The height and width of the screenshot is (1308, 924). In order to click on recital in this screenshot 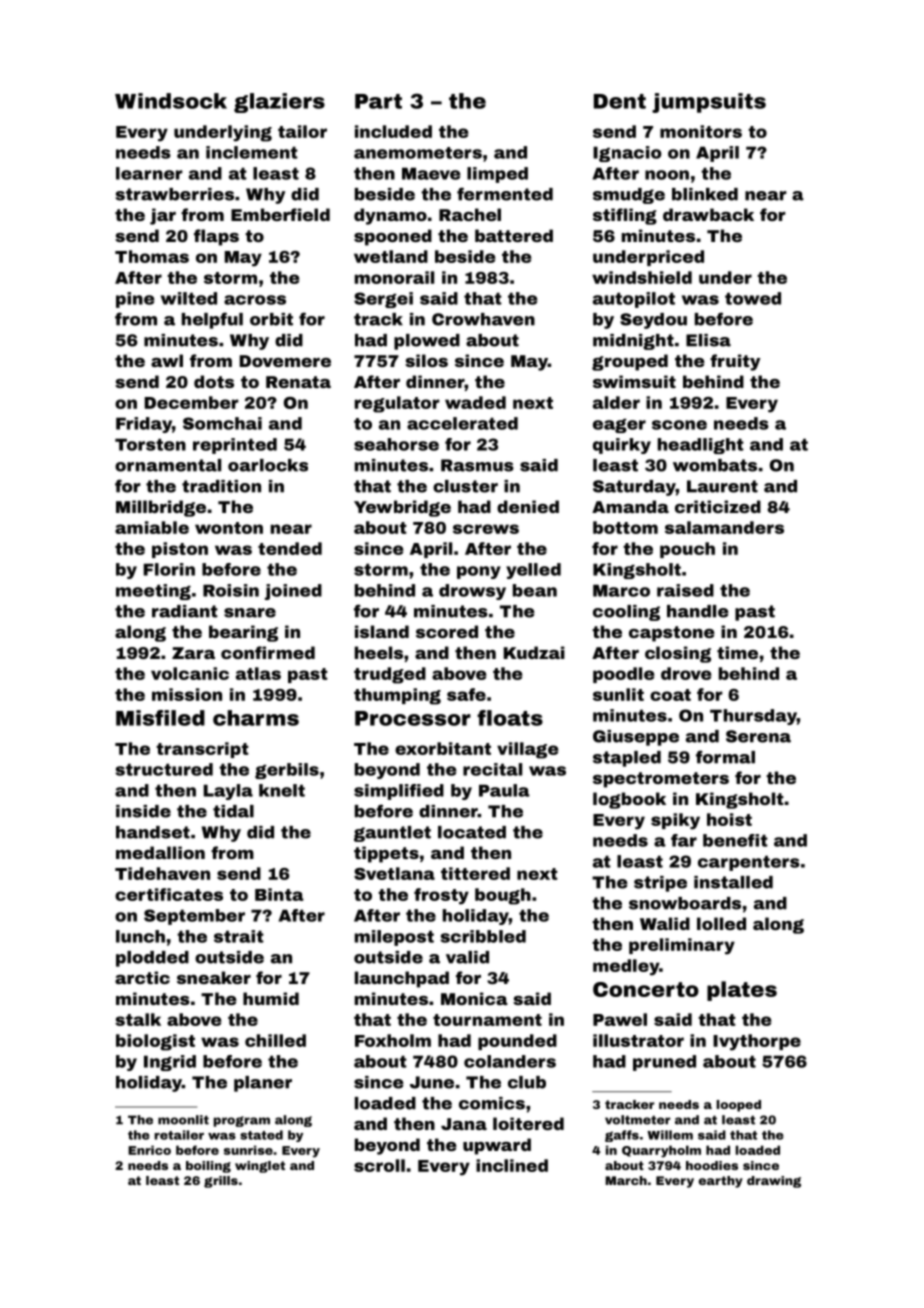, I will do `click(492, 769)`.
